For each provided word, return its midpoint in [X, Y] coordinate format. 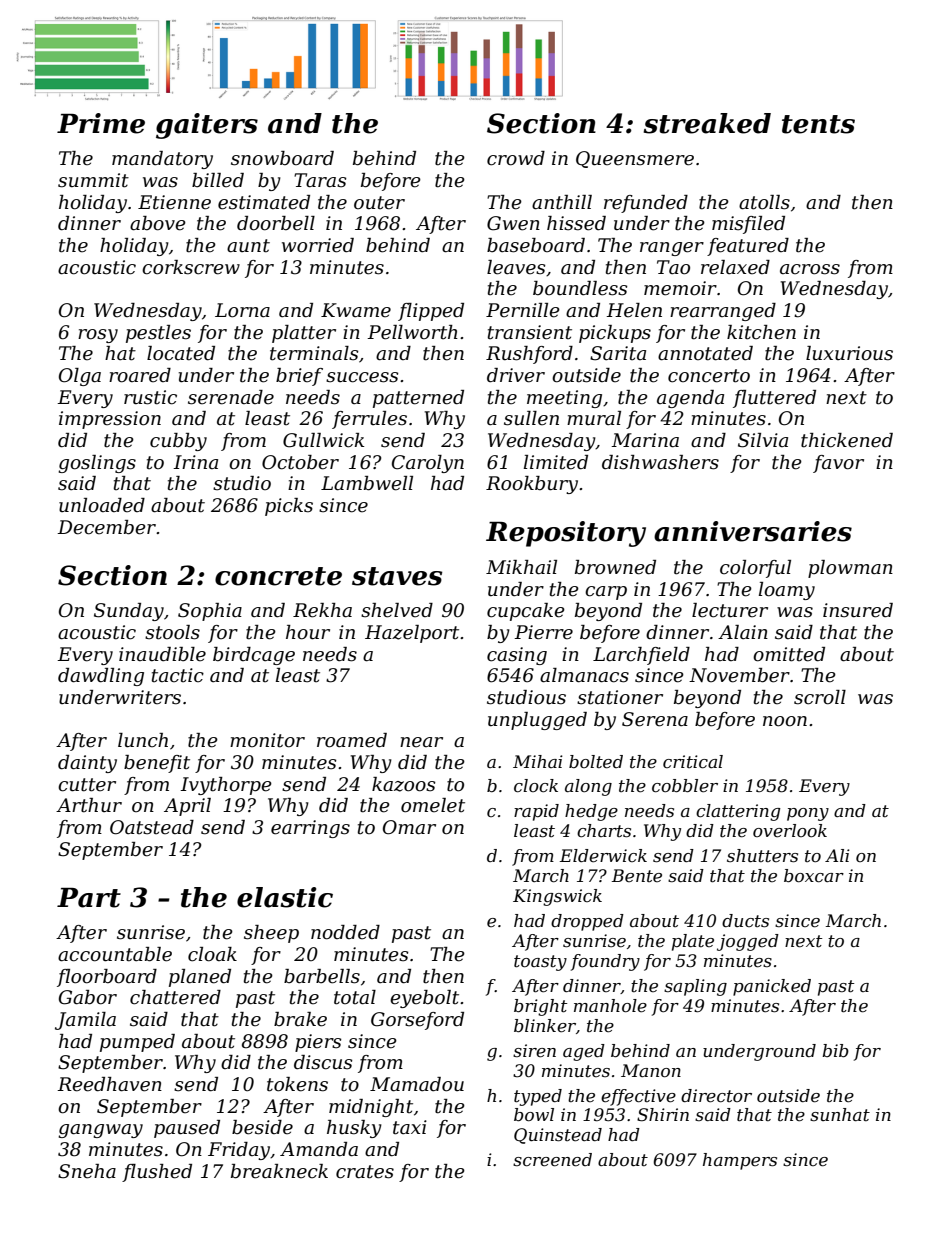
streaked [707, 123]
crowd [516, 158]
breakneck [279, 1171]
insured [858, 610]
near [421, 742]
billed [218, 180]
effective [638, 1097]
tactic [178, 675]
